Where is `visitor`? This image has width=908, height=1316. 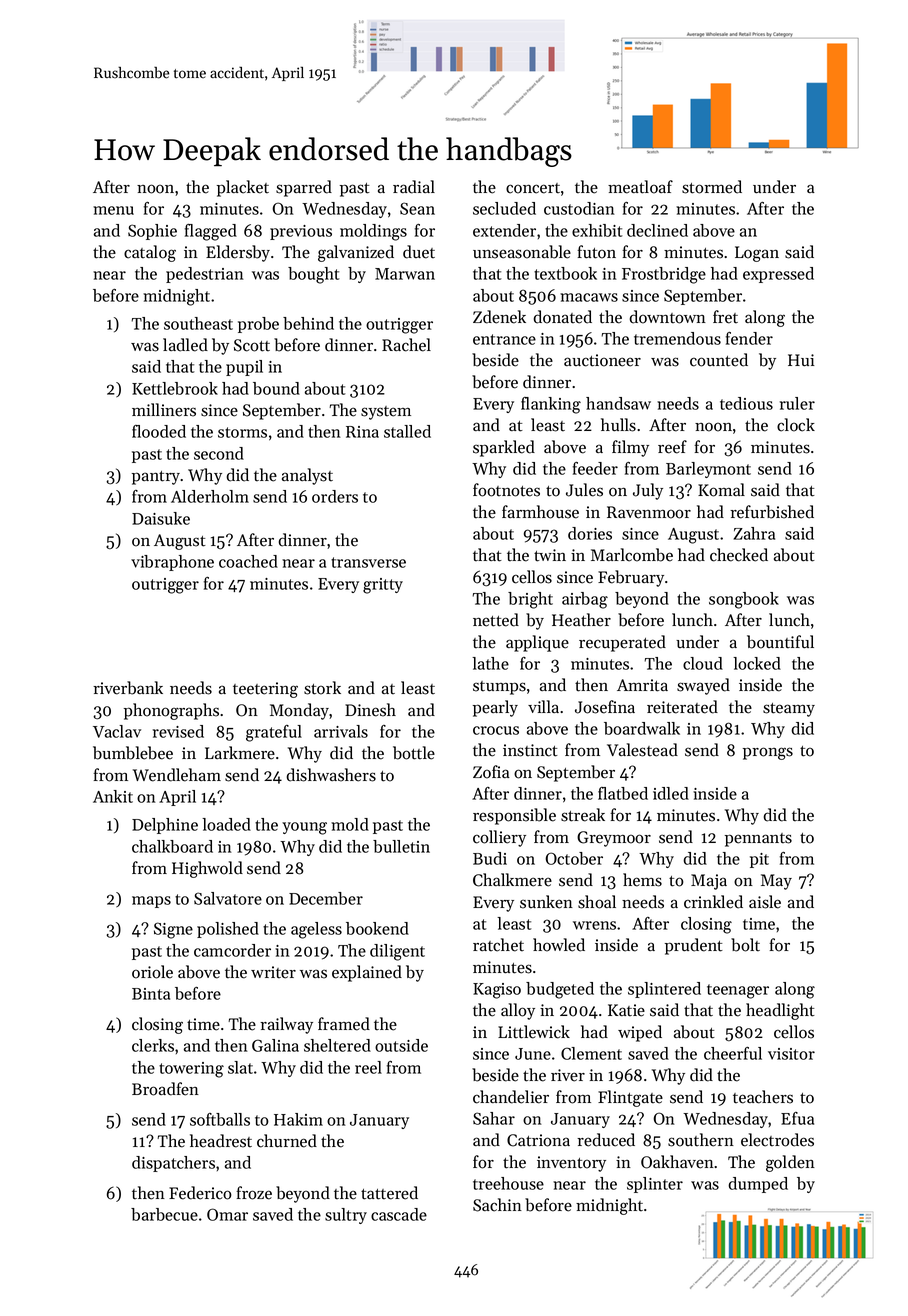
visitor is located at coordinates (791, 1054).
